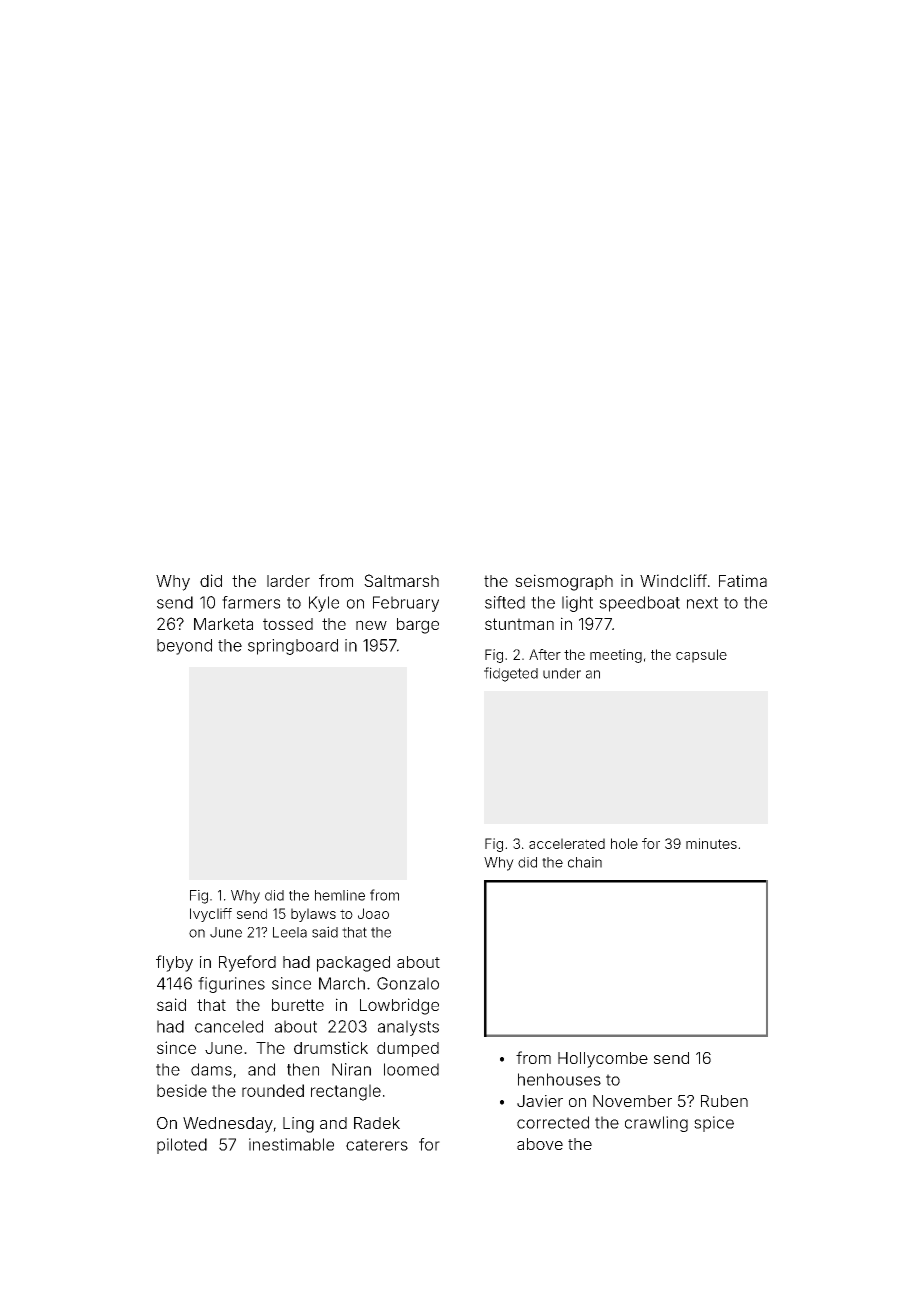 The height and width of the screenshot is (1311, 924). What do you see at coordinates (743, 580) in the screenshot?
I see `Fatima` at bounding box center [743, 580].
